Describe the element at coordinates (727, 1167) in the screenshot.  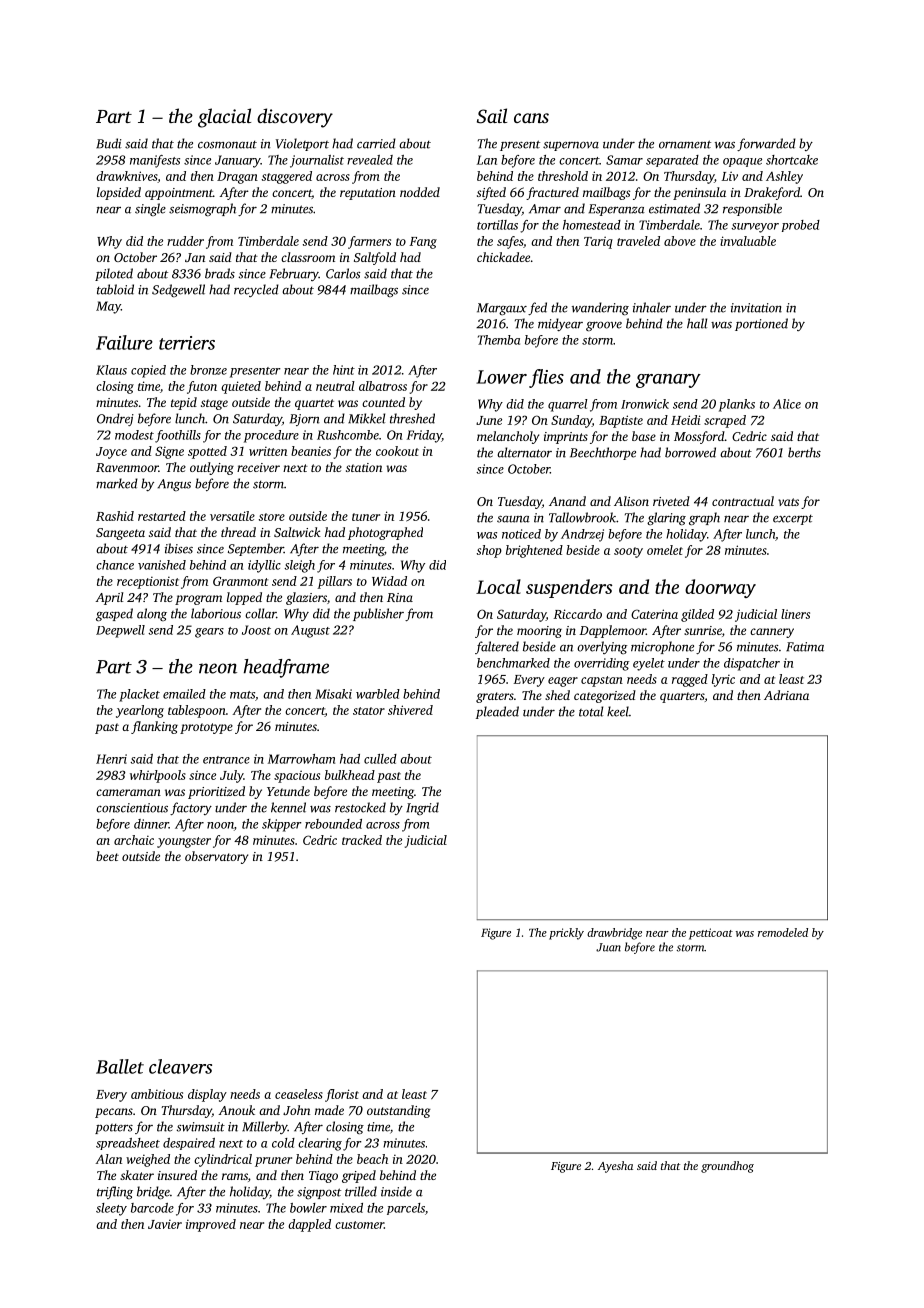
I see `groundhog` at that location.
